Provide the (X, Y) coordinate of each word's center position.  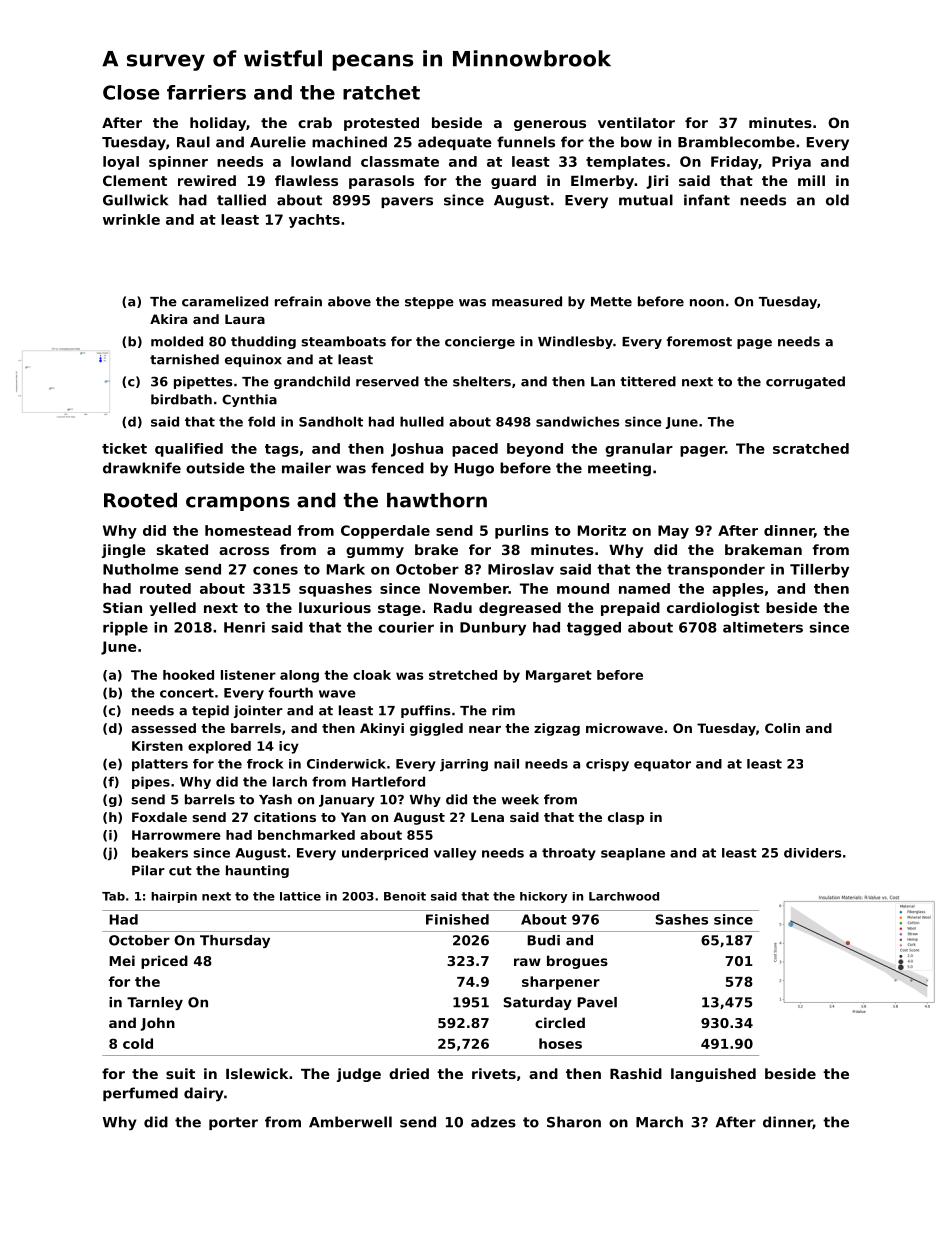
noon (707, 303)
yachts (314, 221)
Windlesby (575, 342)
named (644, 588)
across (244, 551)
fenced (397, 468)
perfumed (140, 1094)
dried (409, 1073)
